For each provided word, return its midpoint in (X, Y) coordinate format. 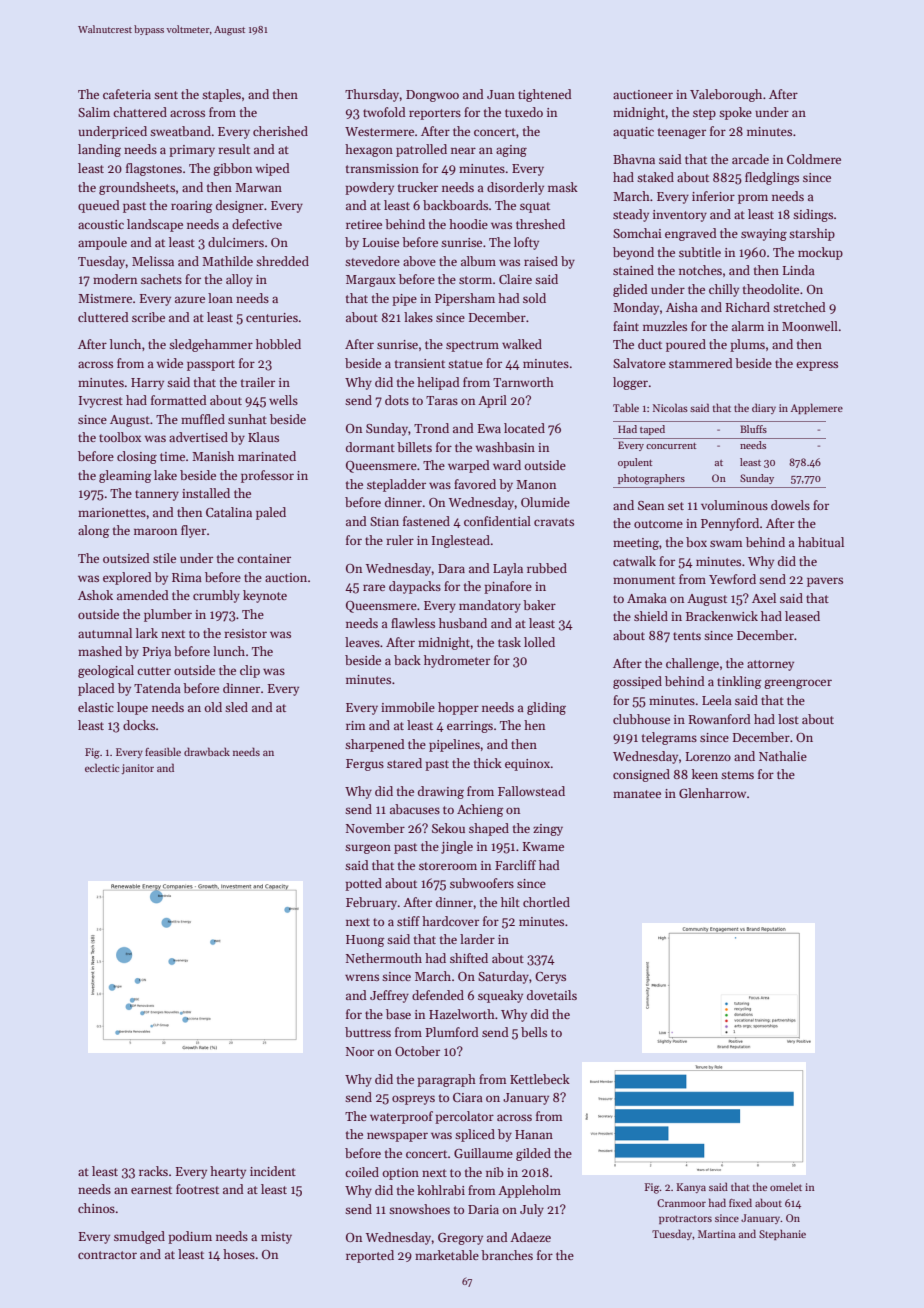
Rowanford (719, 719)
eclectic (102, 767)
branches (507, 1255)
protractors (685, 1219)
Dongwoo (432, 96)
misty (276, 1238)
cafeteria (127, 94)
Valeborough (726, 95)
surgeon (368, 849)
